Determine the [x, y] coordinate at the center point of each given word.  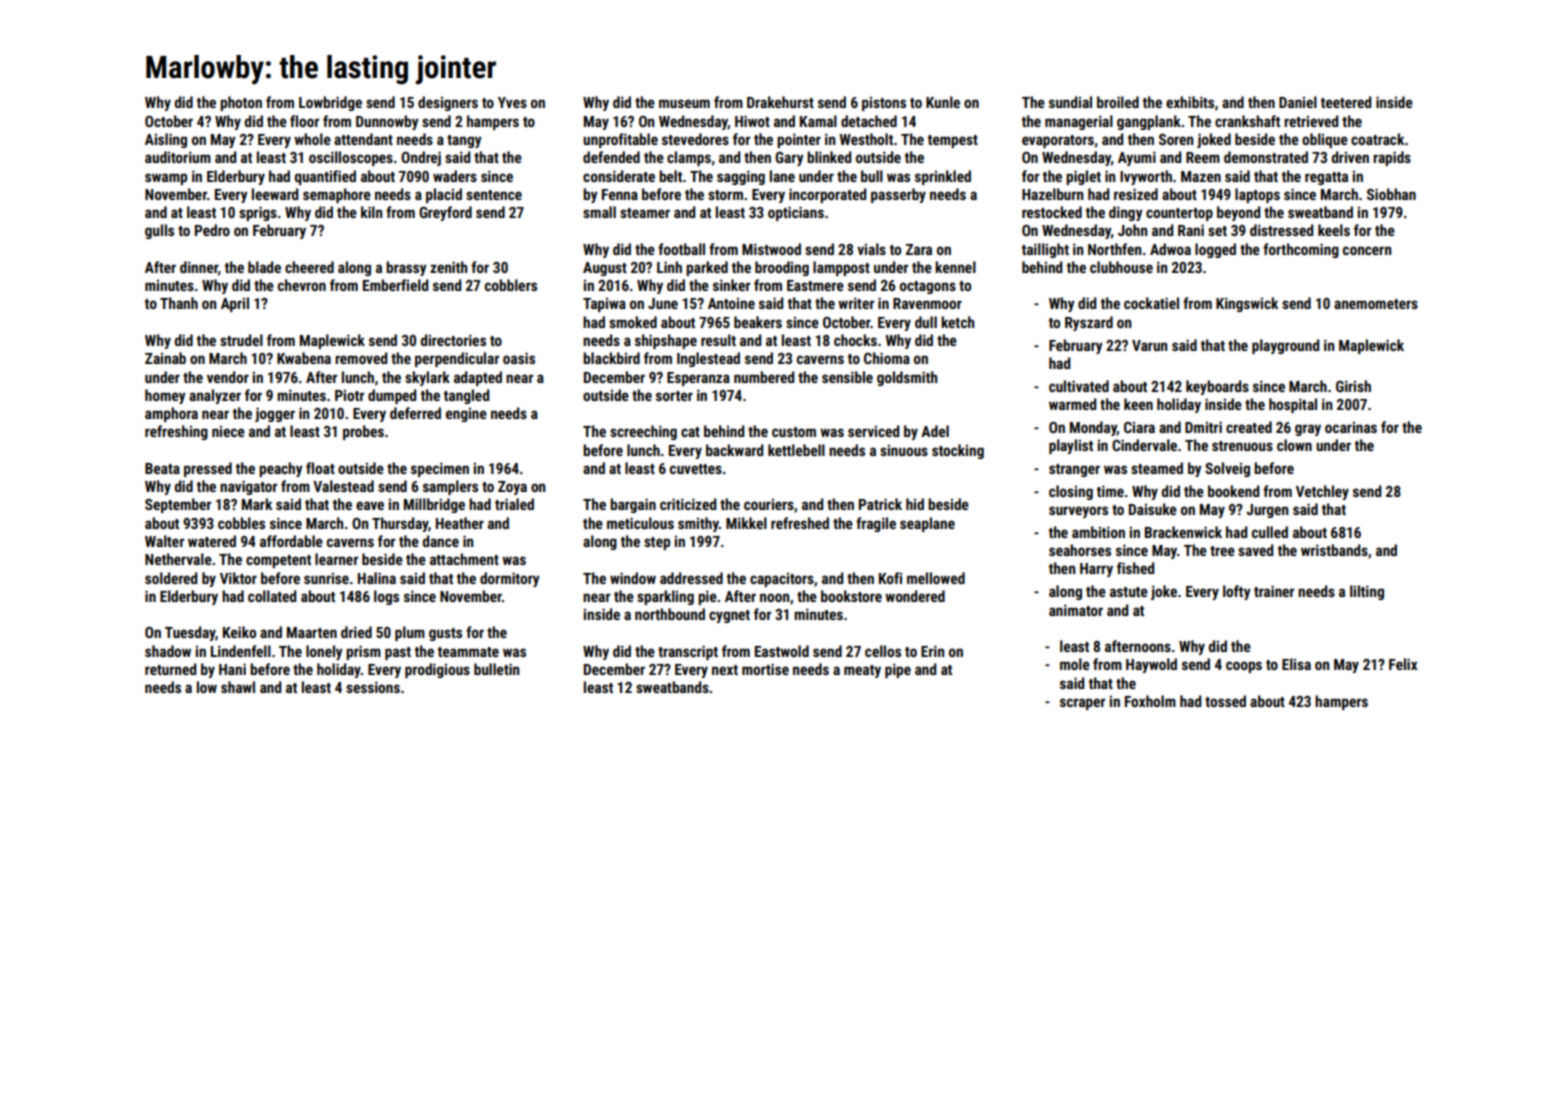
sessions [373, 687]
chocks [855, 340]
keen [1138, 404]
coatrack [1377, 139]
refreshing [176, 432]
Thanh [179, 303]
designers [448, 103]
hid [915, 504]
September [178, 505]
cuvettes [696, 469]
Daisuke [1153, 509]
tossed [1225, 701]
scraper [1082, 704]
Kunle [943, 102]
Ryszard [1089, 323]
